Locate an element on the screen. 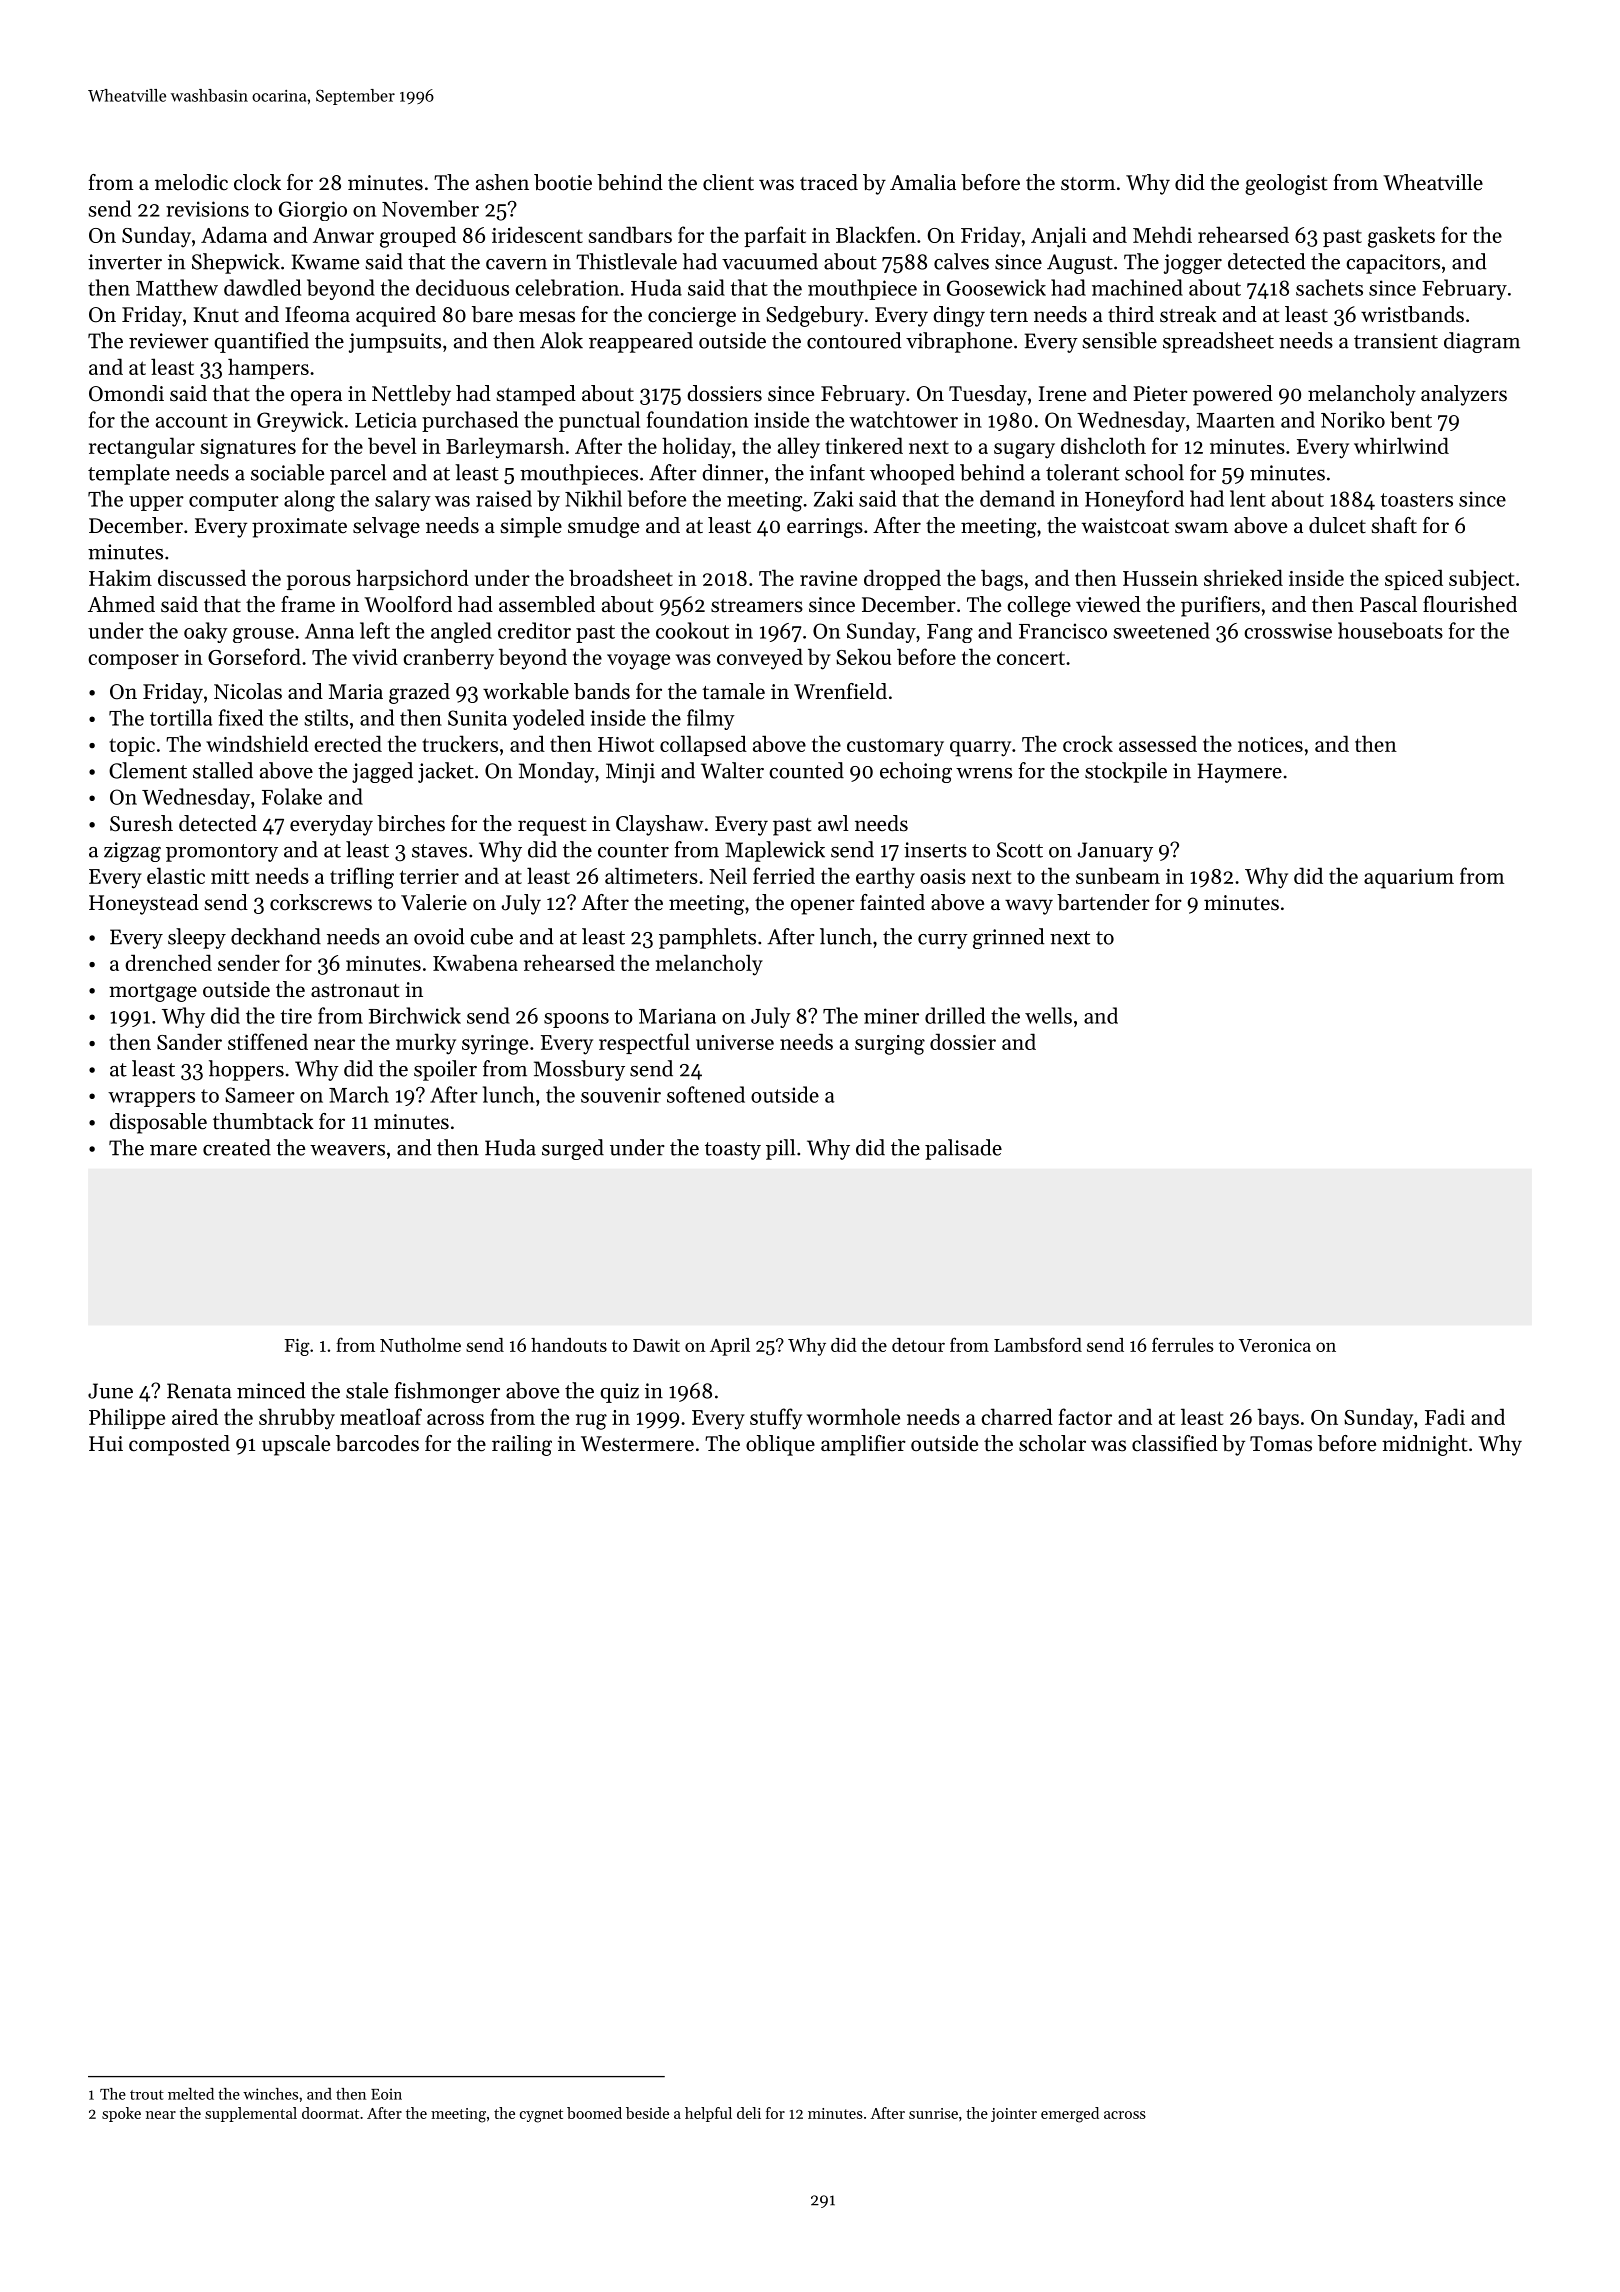 The height and width of the screenshot is (2292, 1620). respectful is located at coordinates (644, 1043).
